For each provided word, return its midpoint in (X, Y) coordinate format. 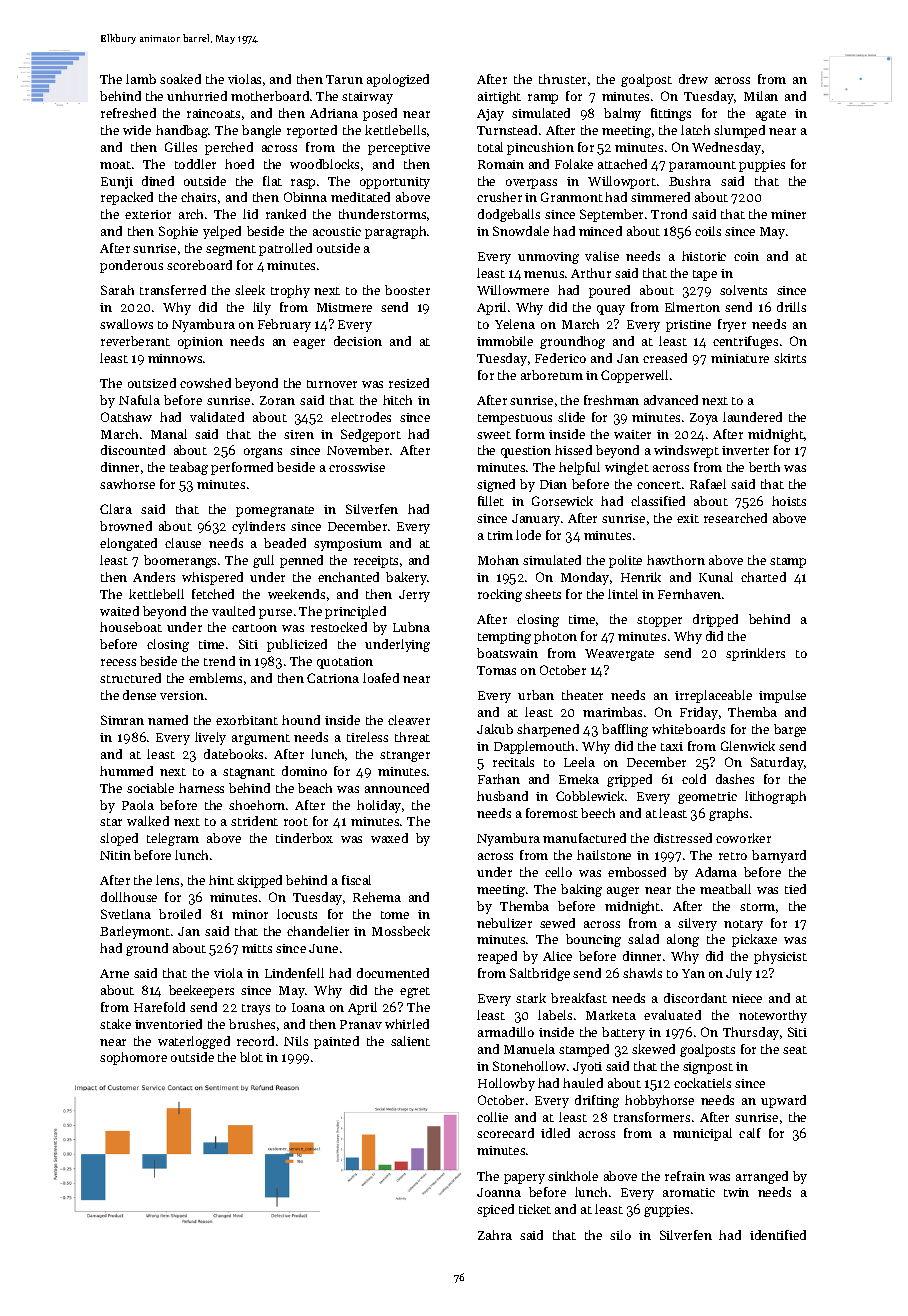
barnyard (779, 856)
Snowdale (521, 231)
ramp (543, 99)
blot (251, 1057)
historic (704, 256)
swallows (126, 324)
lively (210, 738)
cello (558, 872)
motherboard (270, 96)
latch (695, 130)
